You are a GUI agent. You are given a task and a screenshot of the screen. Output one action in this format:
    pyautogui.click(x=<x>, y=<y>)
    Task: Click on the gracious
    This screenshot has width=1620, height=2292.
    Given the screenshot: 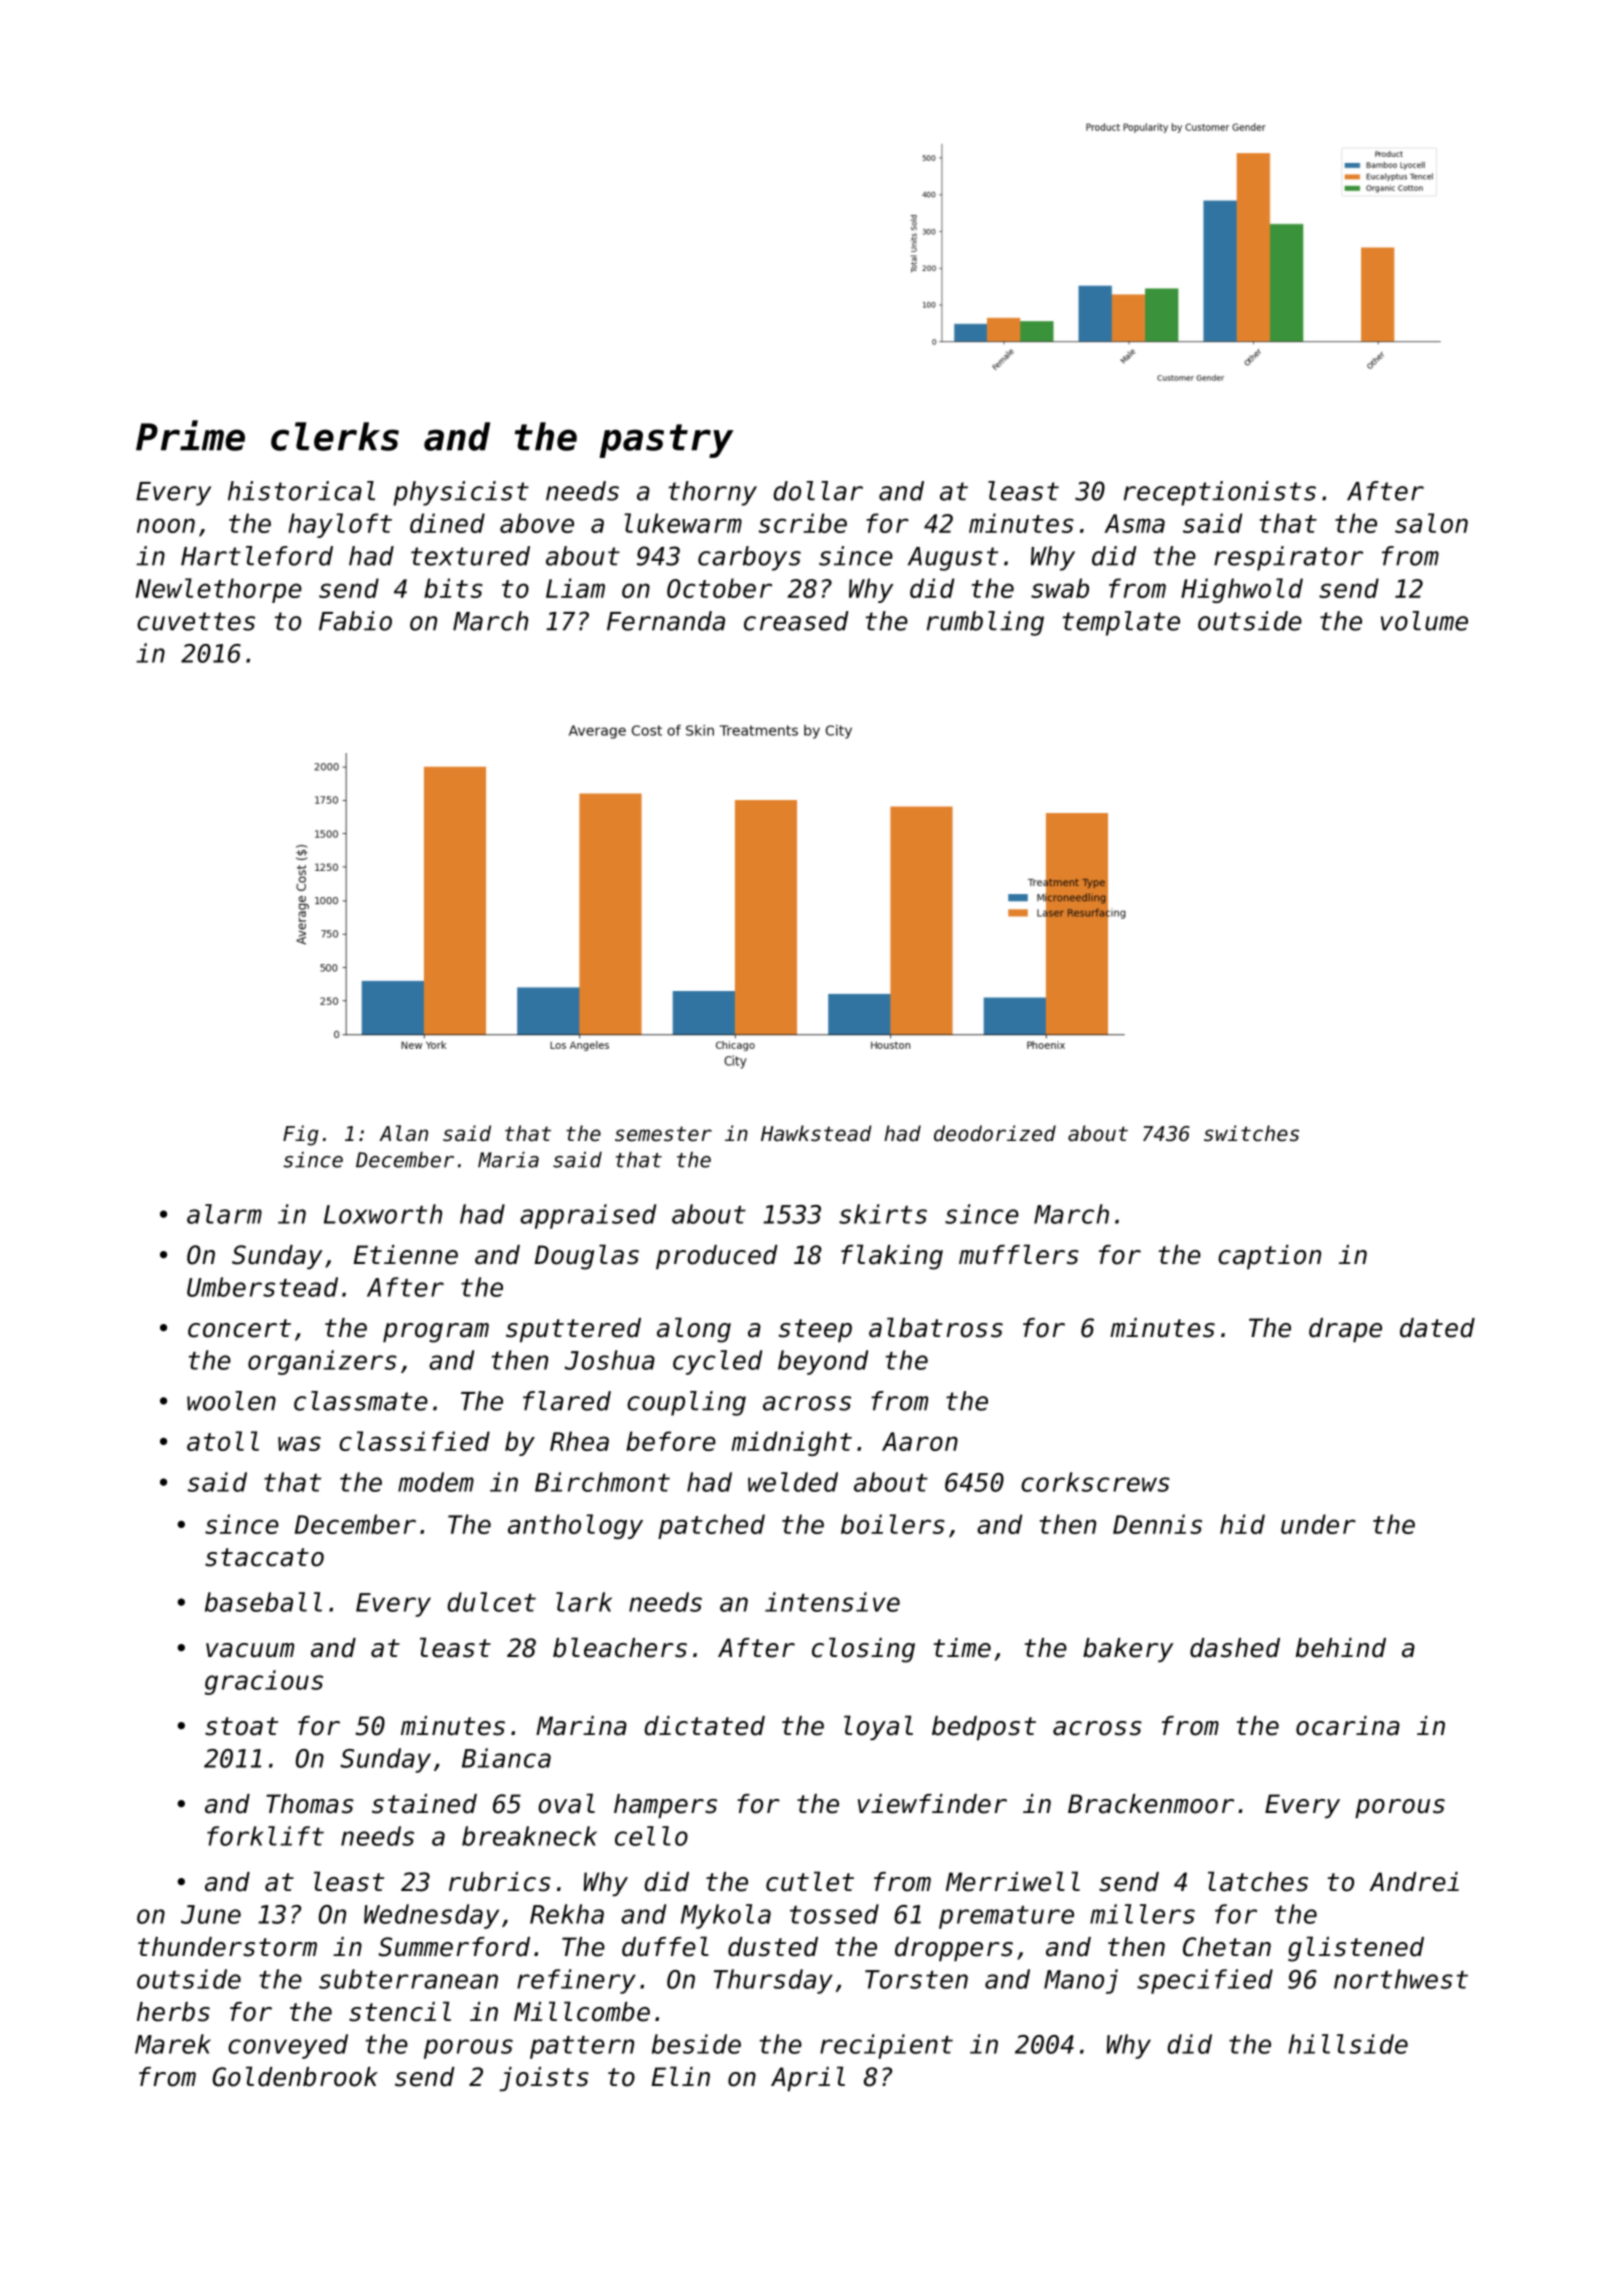 What is the action you would take?
    pyautogui.click(x=264, y=1682)
